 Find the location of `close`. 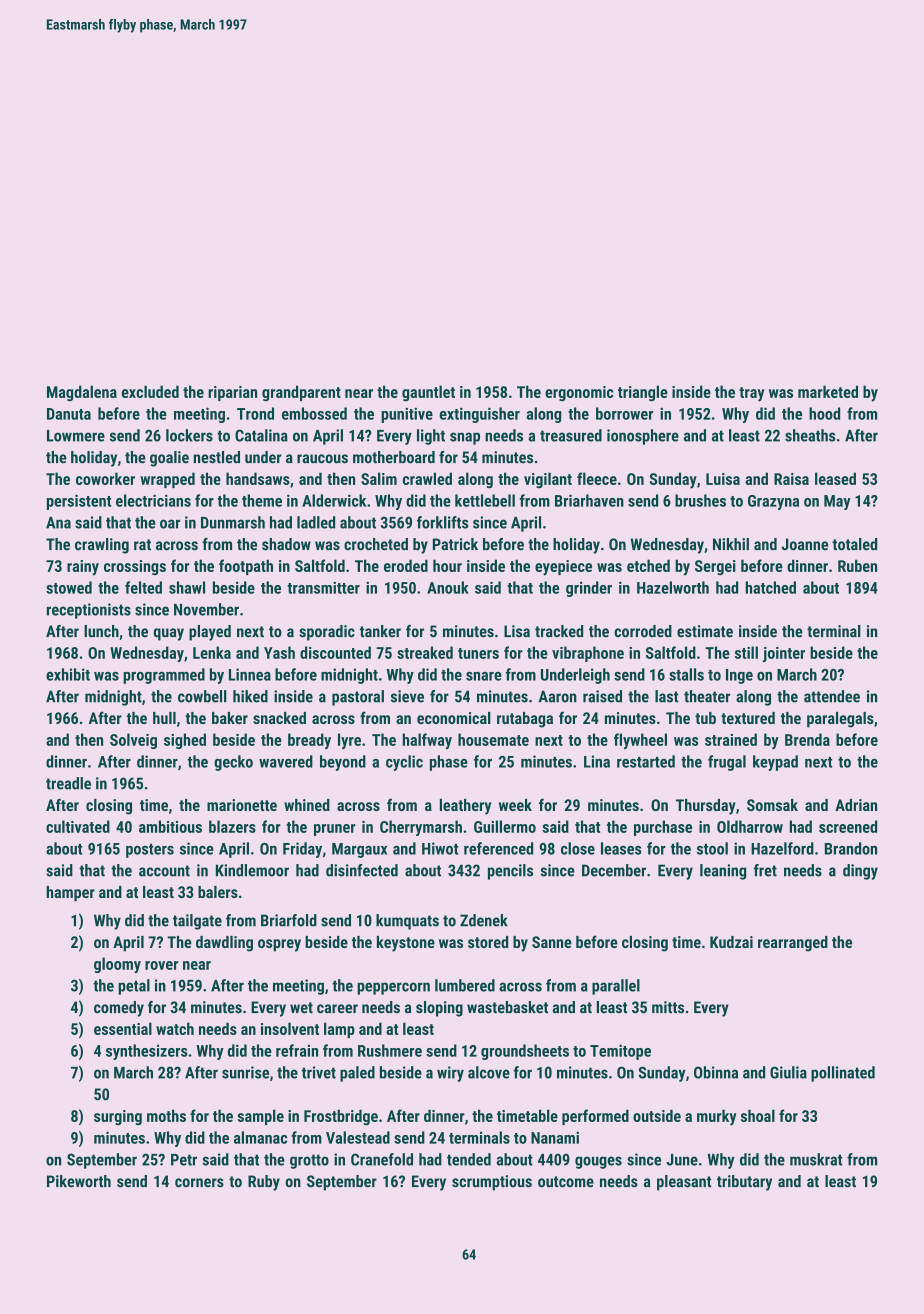

close is located at coordinates (578, 848).
